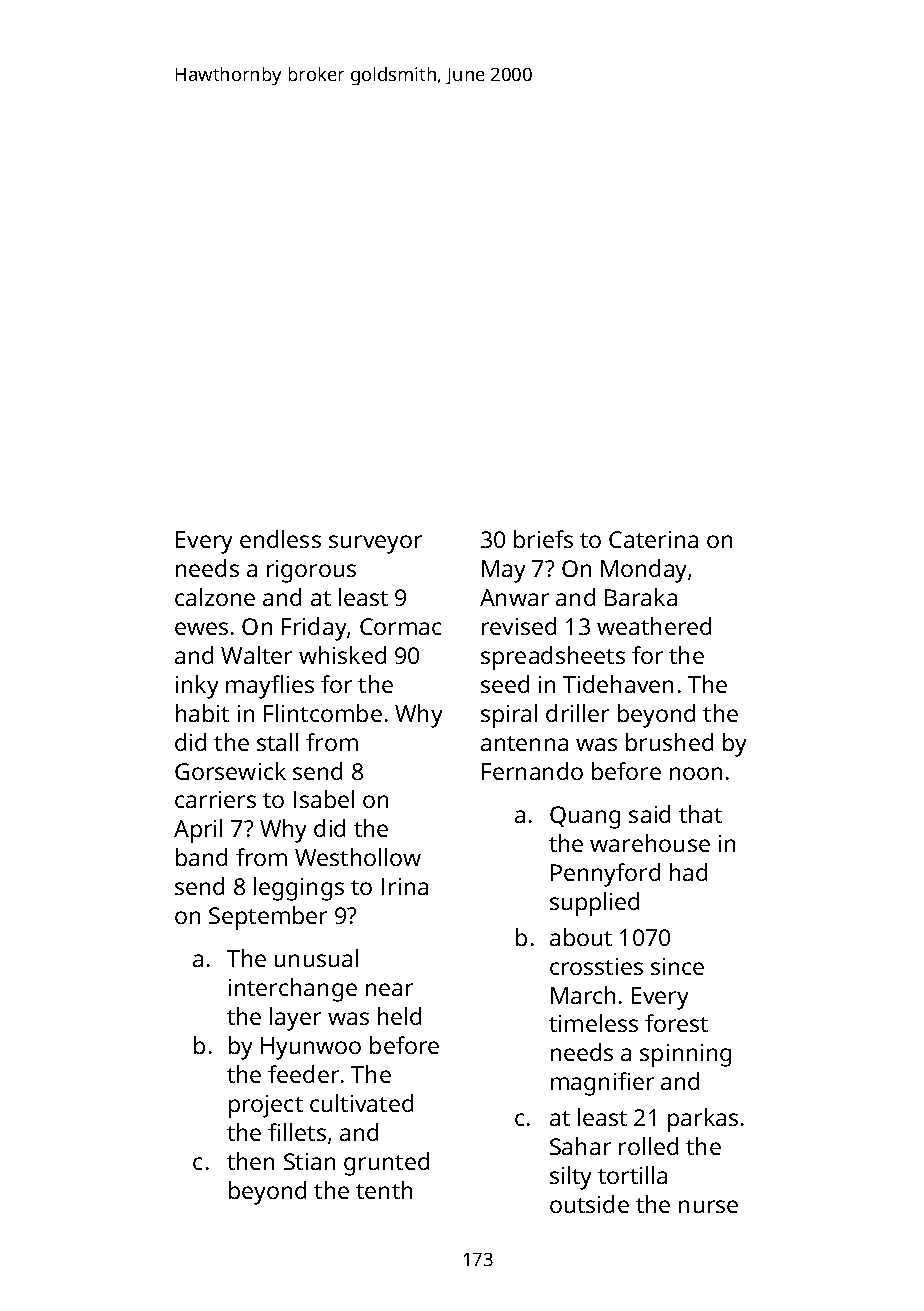 The height and width of the screenshot is (1311, 924). Describe the element at coordinates (358, 857) in the screenshot. I see `Westhollow` at that location.
